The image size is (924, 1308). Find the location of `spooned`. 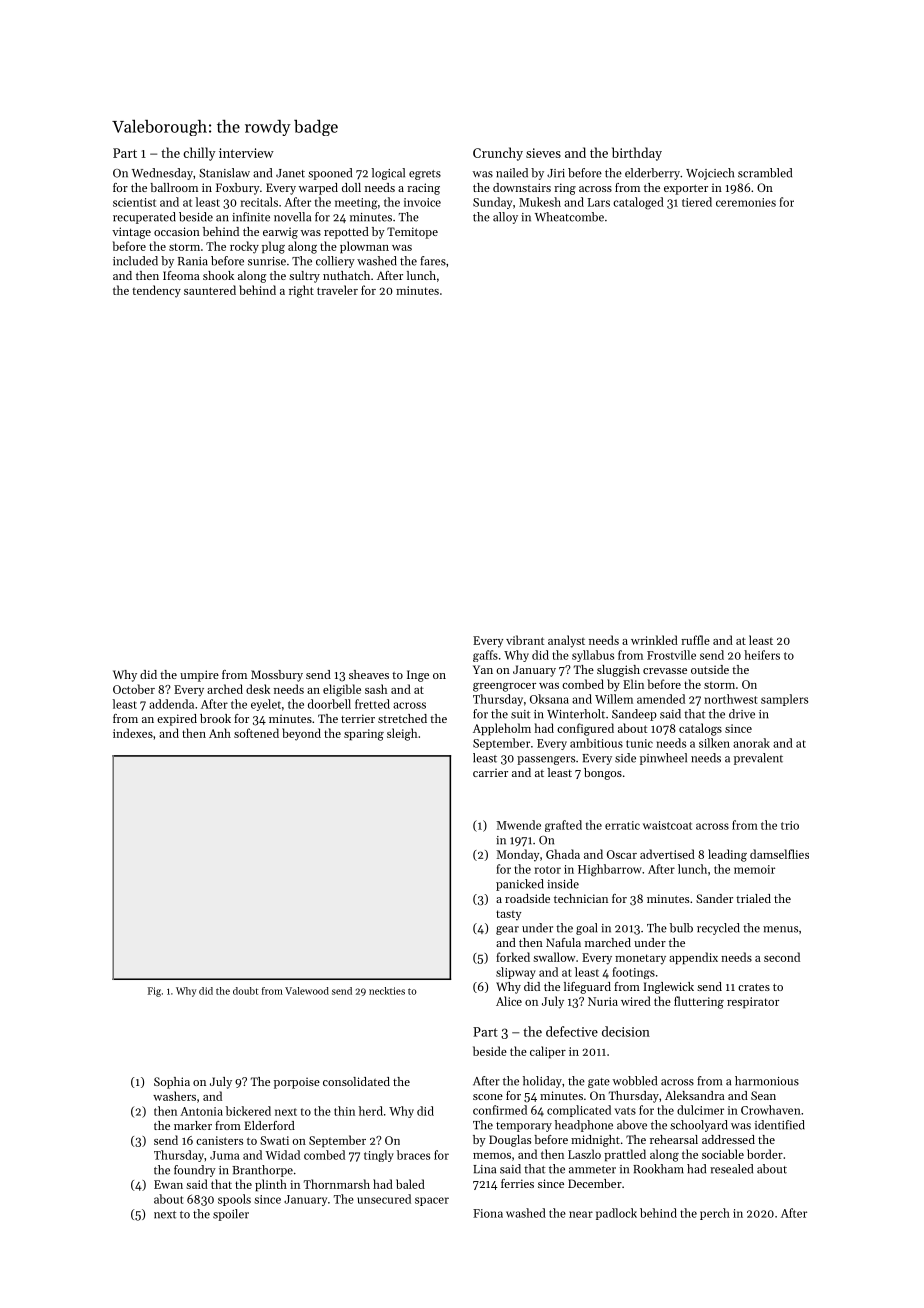

spooned is located at coordinates (330, 174).
